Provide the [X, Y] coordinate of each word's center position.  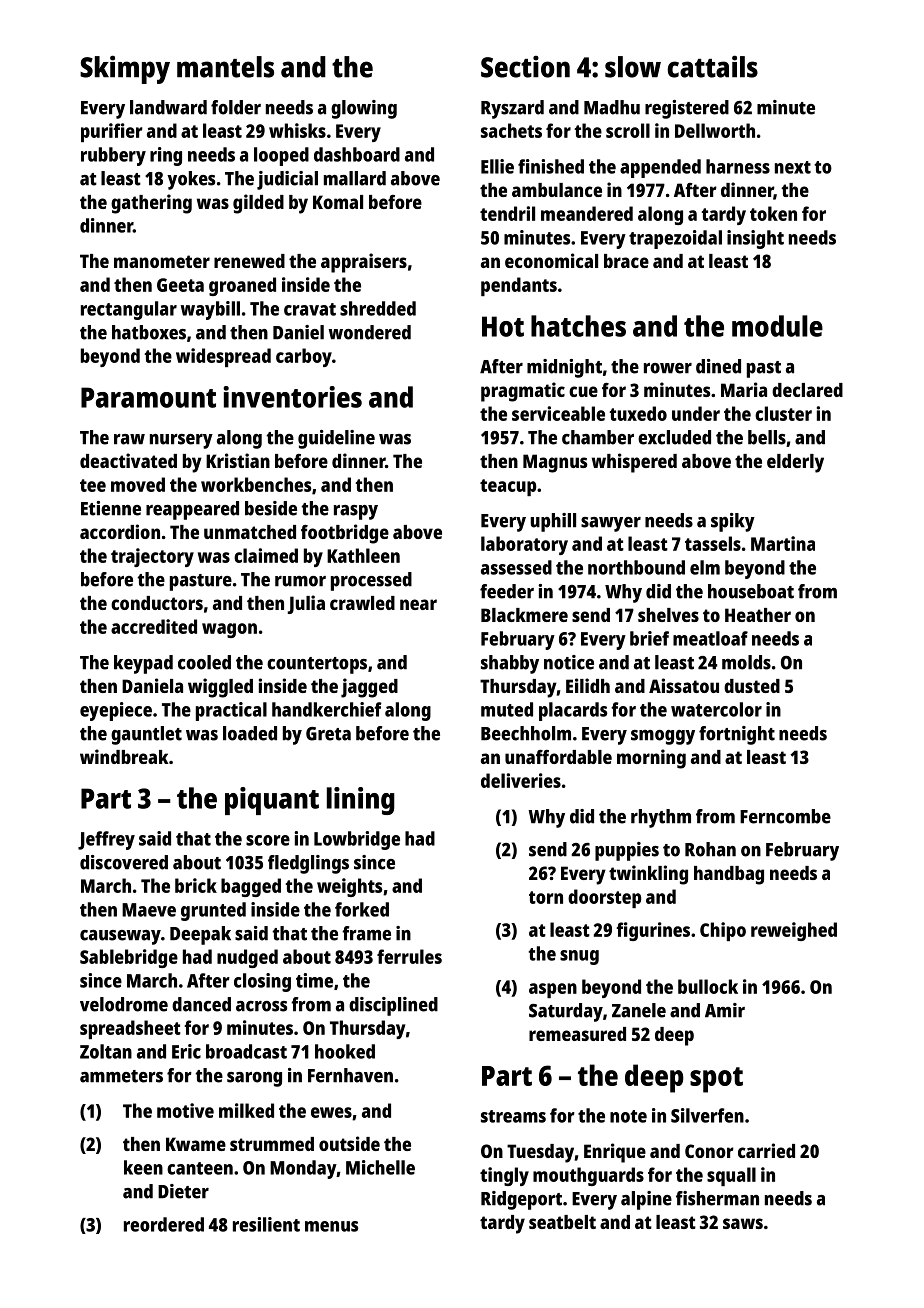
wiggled [220, 688]
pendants [519, 286]
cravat [310, 309]
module [777, 326]
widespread [223, 357]
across [261, 1006]
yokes [191, 180]
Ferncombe [785, 816]
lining [361, 801]
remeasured [577, 1034]
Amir [725, 1010]
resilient [266, 1224]
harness [738, 166]
